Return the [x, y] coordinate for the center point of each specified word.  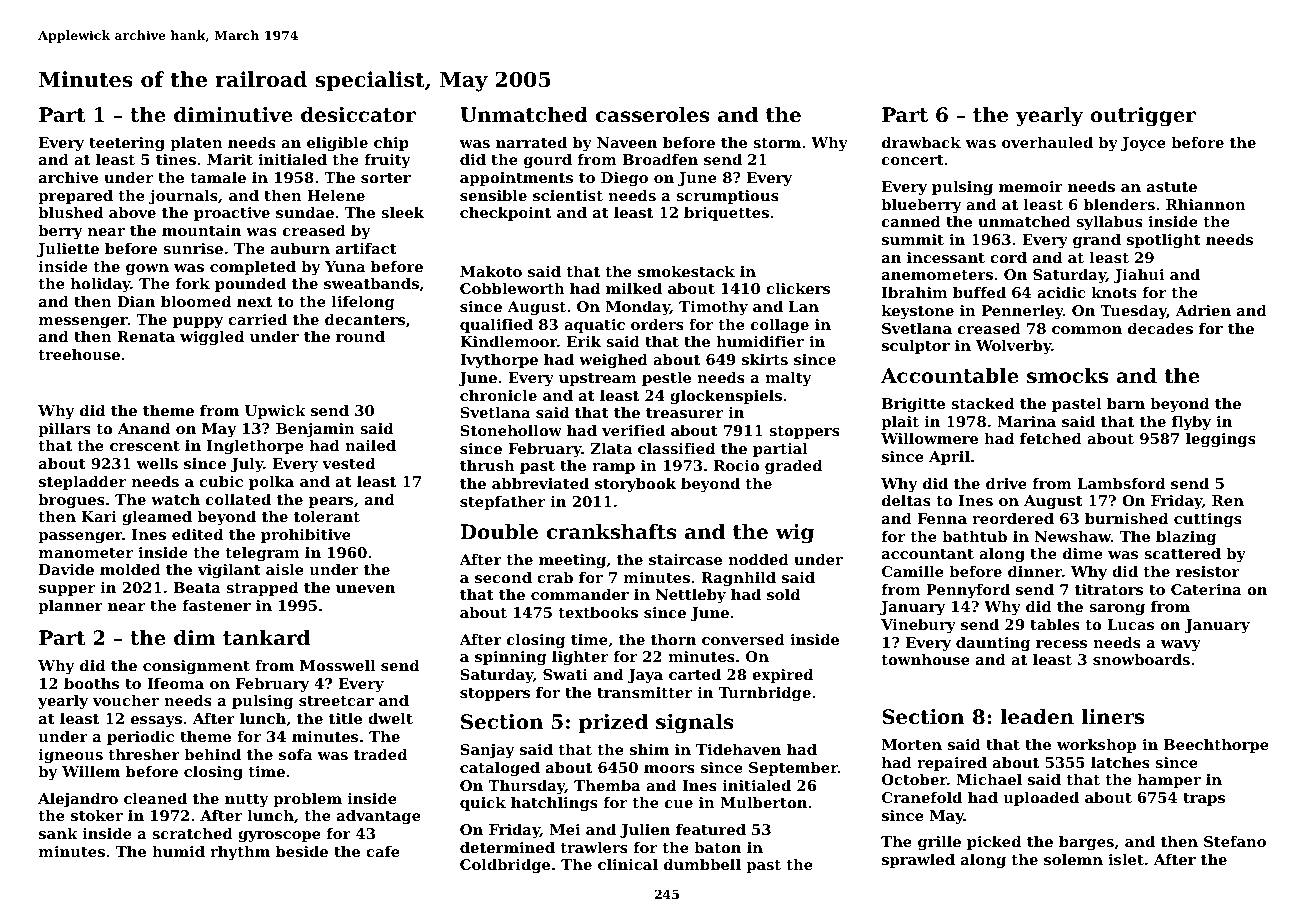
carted [695, 674]
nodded [758, 559]
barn [1126, 403]
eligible [337, 144]
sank [58, 833]
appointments [516, 179]
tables [1055, 624]
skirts [765, 359]
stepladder [82, 483]
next [254, 302]
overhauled [1047, 142]
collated [238, 499]
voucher [126, 700]
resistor [1208, 571]
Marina [1026, 421]
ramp [613, 468]
